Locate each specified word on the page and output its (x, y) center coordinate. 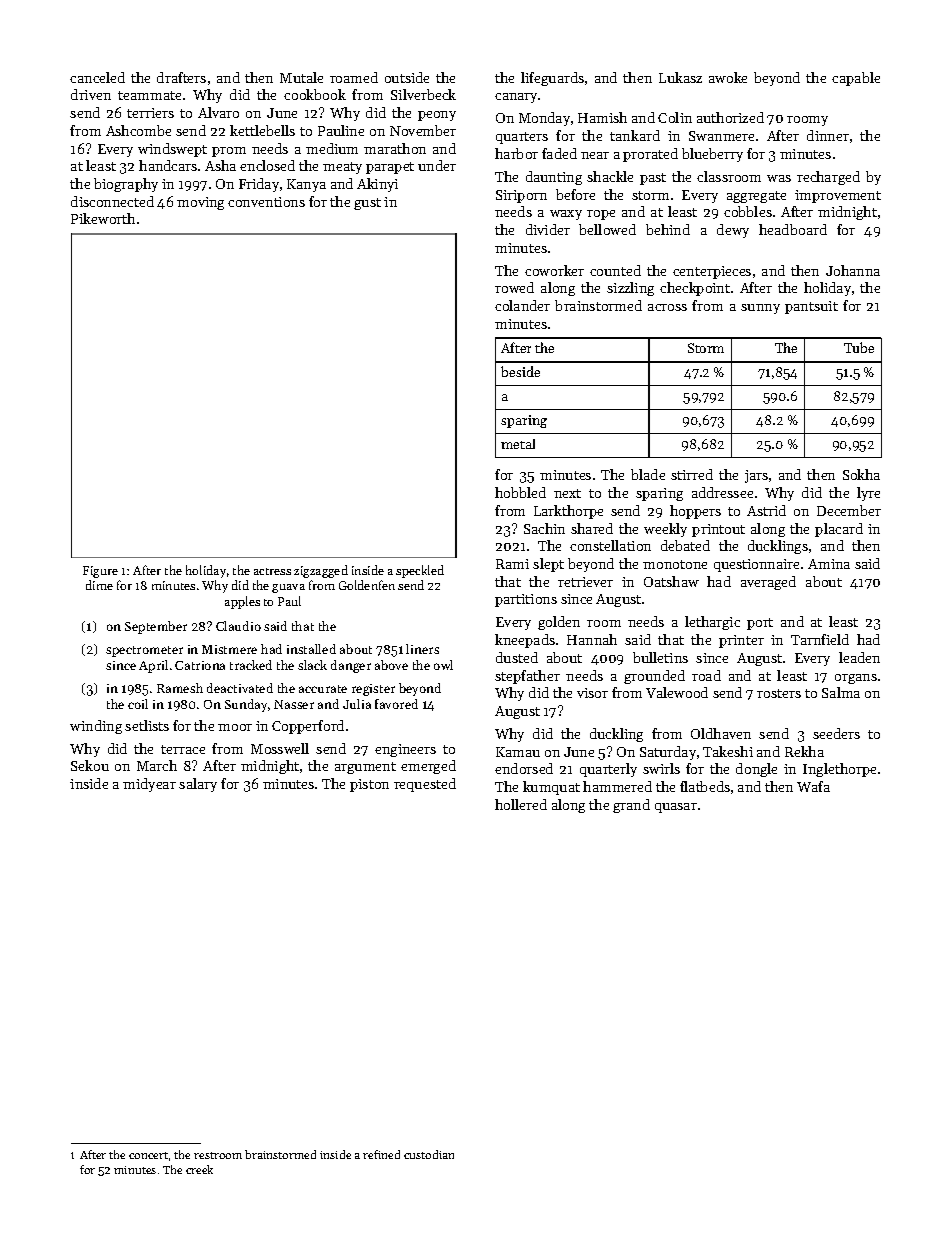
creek (199, 1169)
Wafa (813, 786)
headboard (793, 229)
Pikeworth (103, 218)
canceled (97, 77)
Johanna (853, 270)
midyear (149, 785)
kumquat (551, 788)
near (595, 155)
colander (522, 305)
